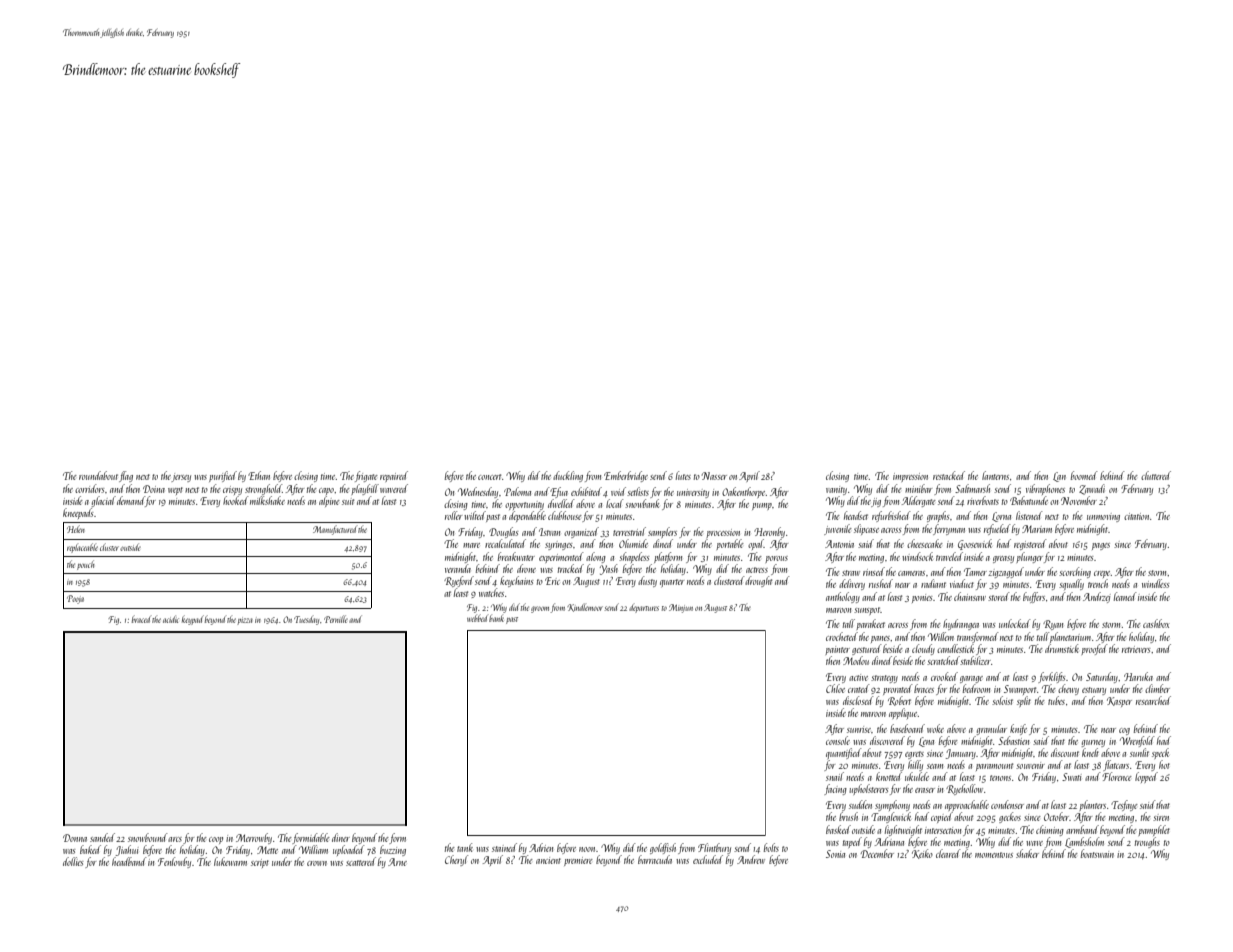  I want to click on sanded, so click(102, 837).
